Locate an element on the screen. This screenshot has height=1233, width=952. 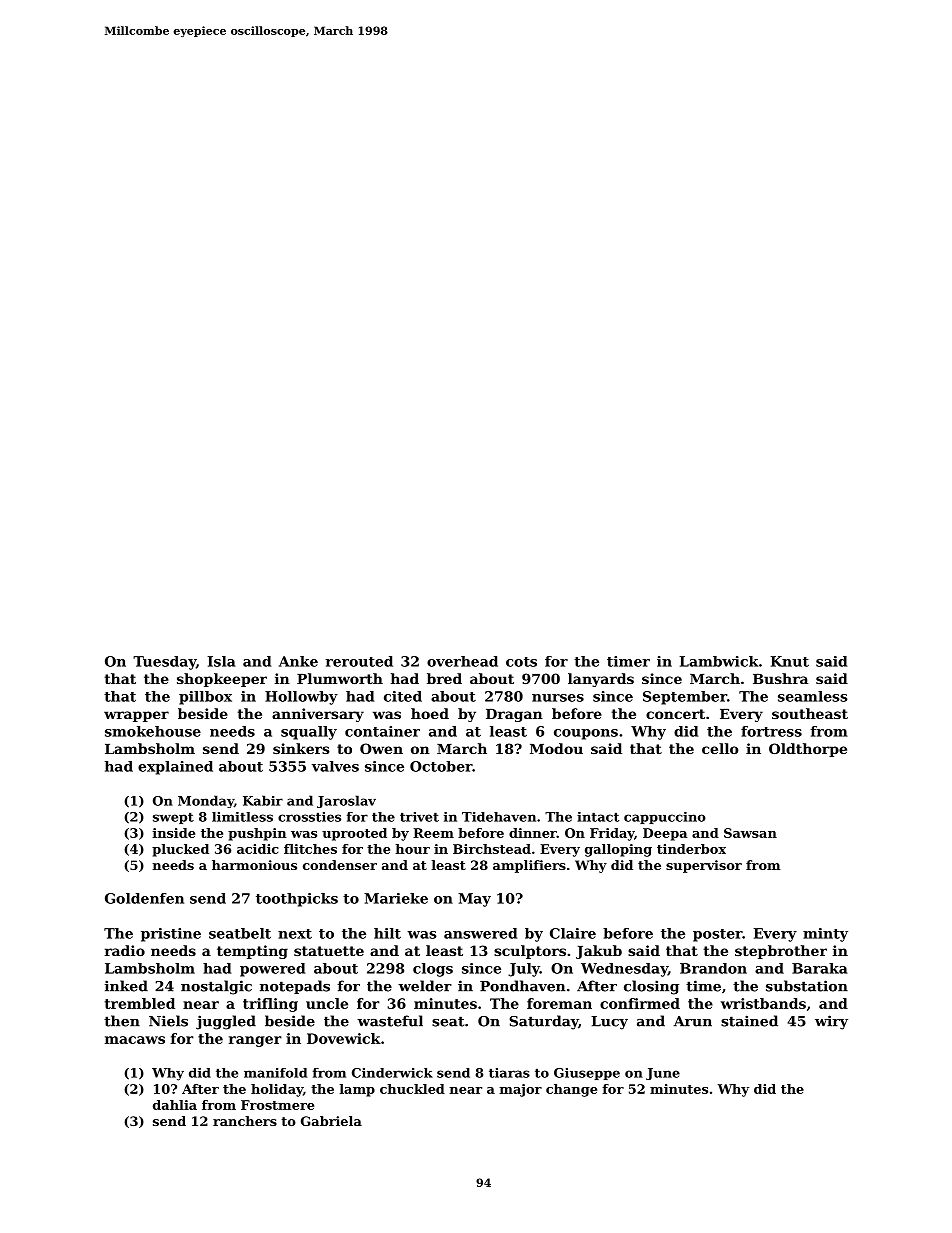
container is located at coordinates (382, 731).
